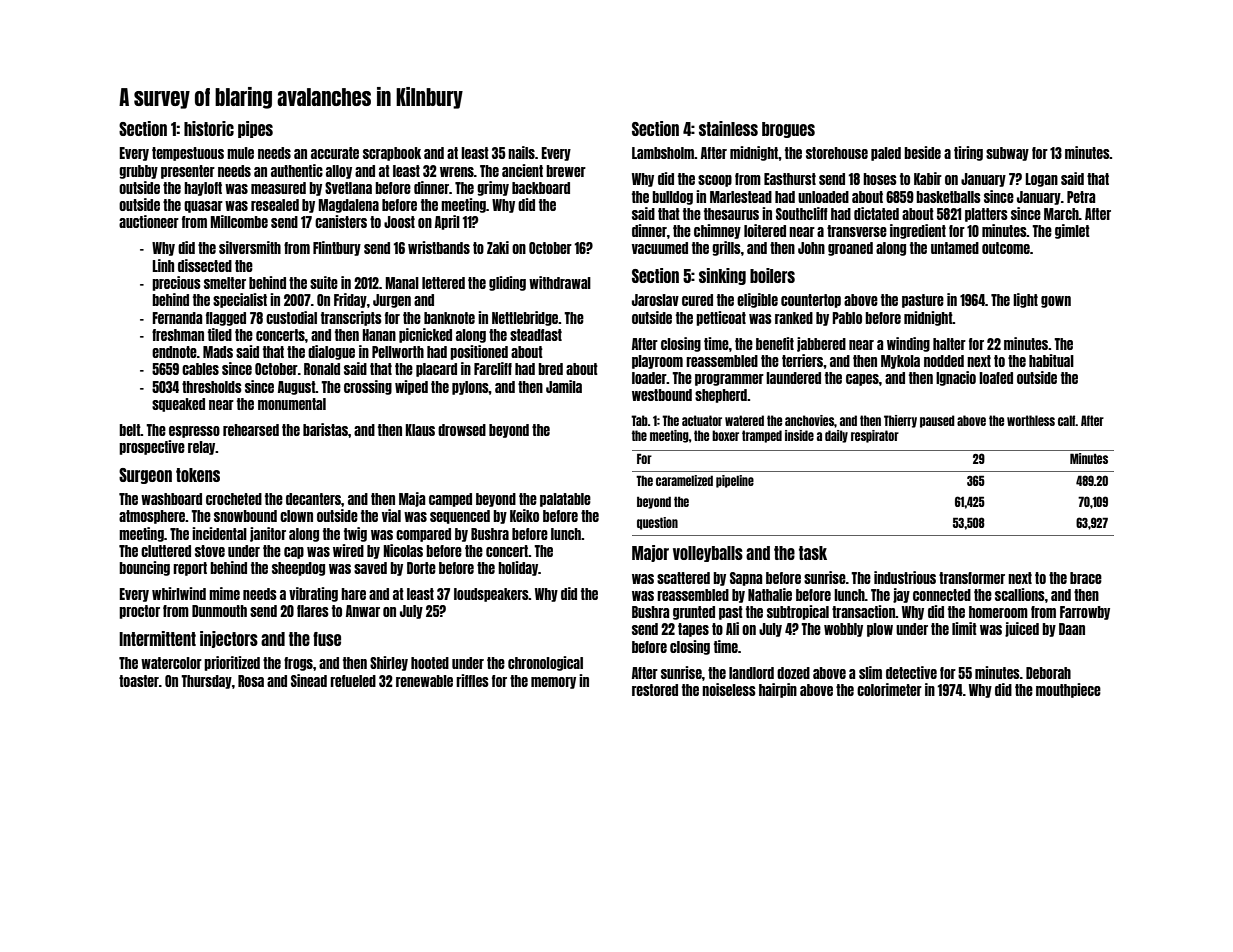  I want to click on noiseless, so click(729, 689).
